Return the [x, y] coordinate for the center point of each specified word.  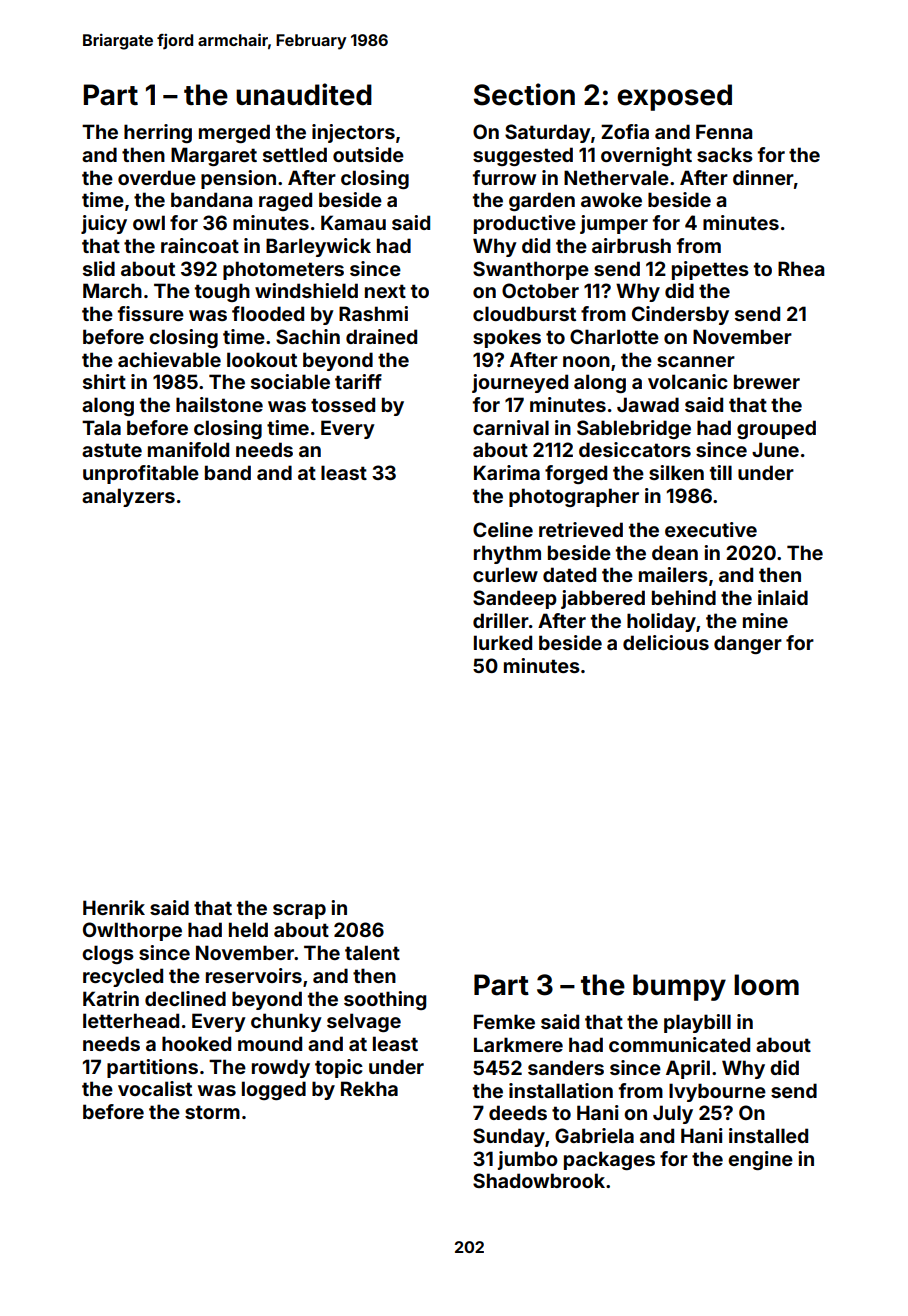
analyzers [128, 497]
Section [524, 94]
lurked [503, 642]
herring [158, 133]
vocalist [155, 1088]
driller [501, 620]
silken [676, 472]
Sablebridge [634, 429]
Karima [507, 472]
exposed [674, 97]
